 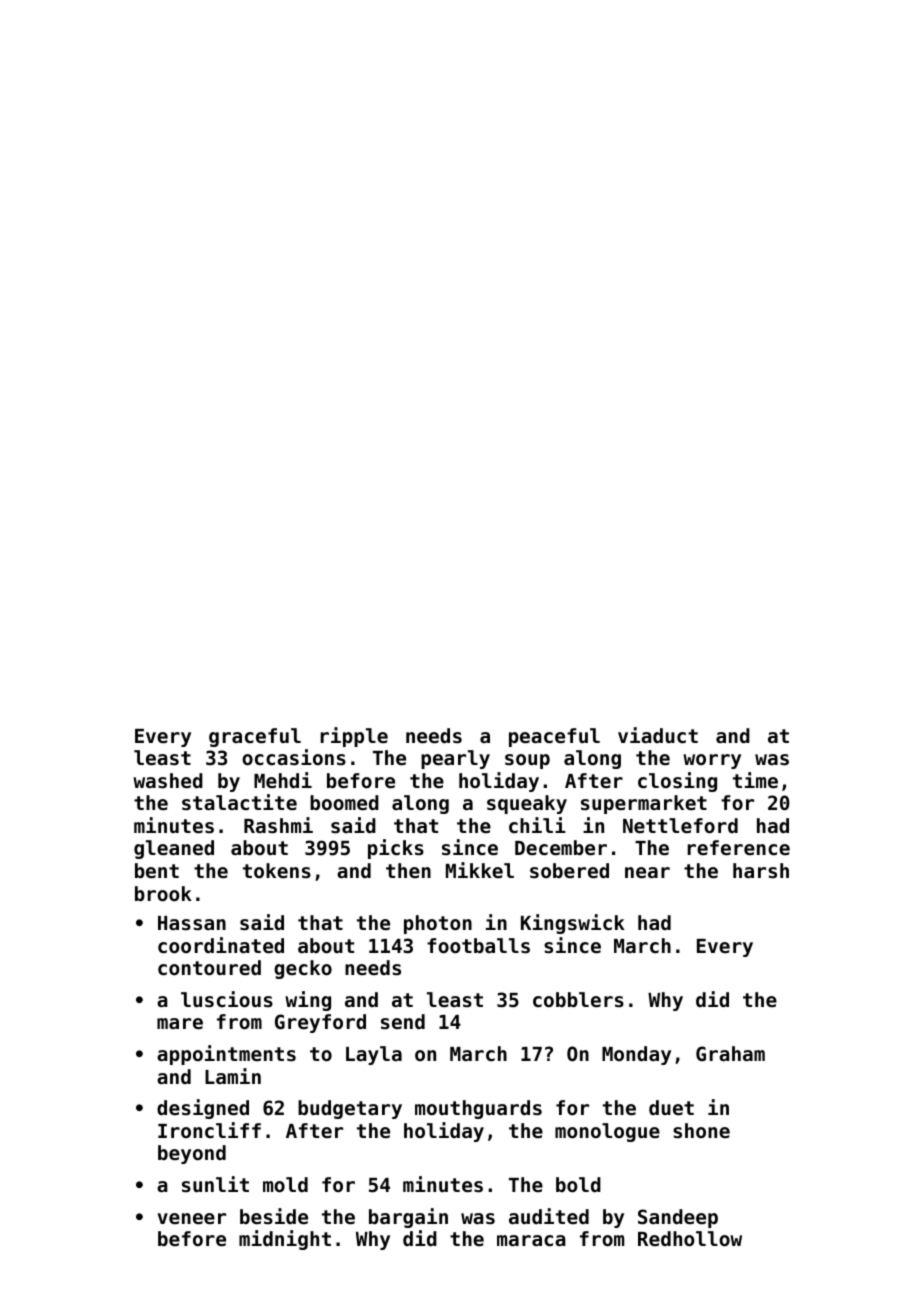 What do you see at coordinates (712, 761) in the screenshot?
I see `worry` at bounding box center [712, 761].
